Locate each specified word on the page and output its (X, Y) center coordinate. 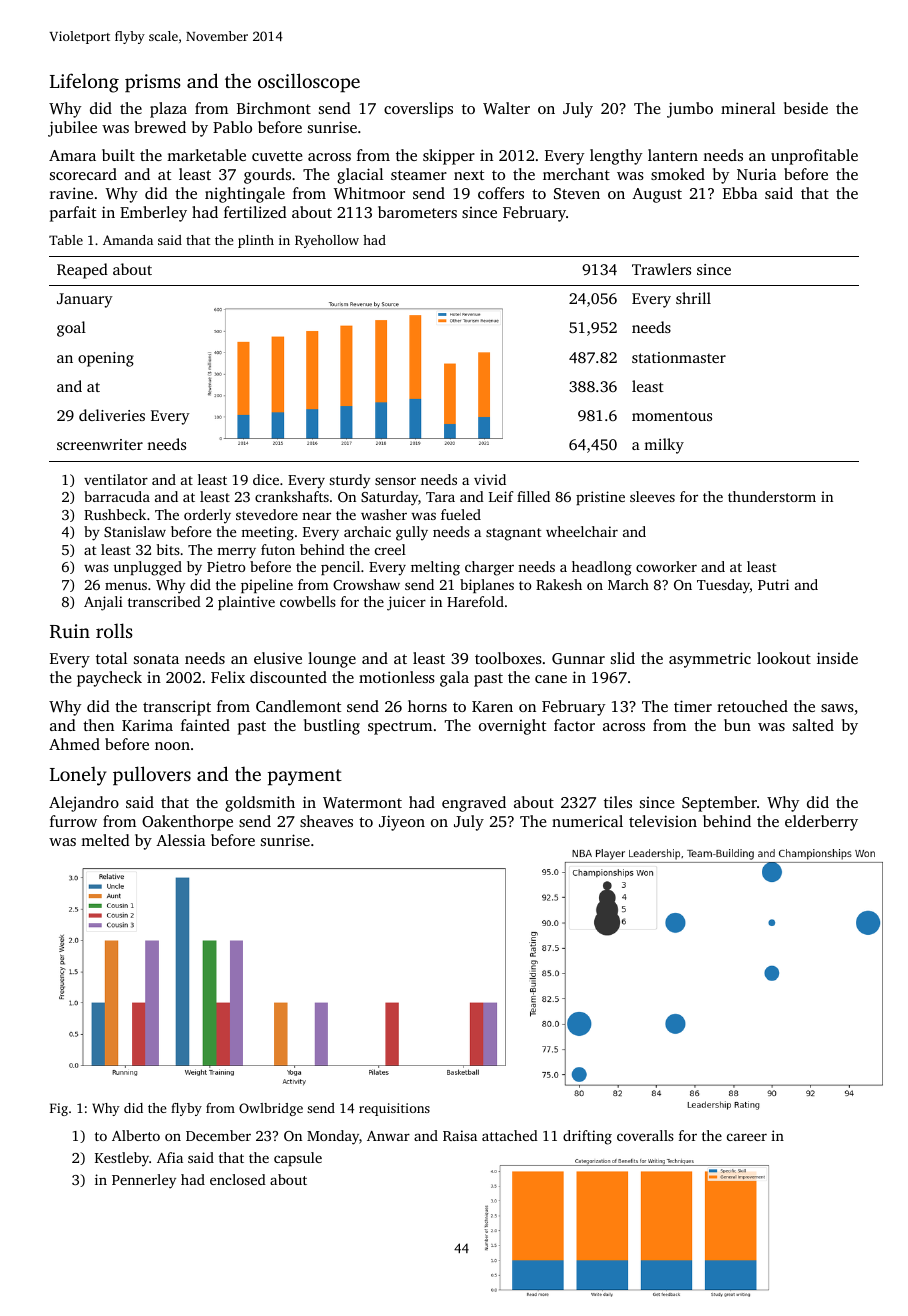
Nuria (757, 174)
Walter (506, 108)
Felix (228, 677)
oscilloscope (309, 83)
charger (489, 568)
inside (837, 658)
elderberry (821, 823)
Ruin (70, 631)
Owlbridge (271, 1109)
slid (623, 658)
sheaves (326, 821)
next (469, 175)
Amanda (128, 240)
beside (806, 108)
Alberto (136, 1135)
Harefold (475, 601)
